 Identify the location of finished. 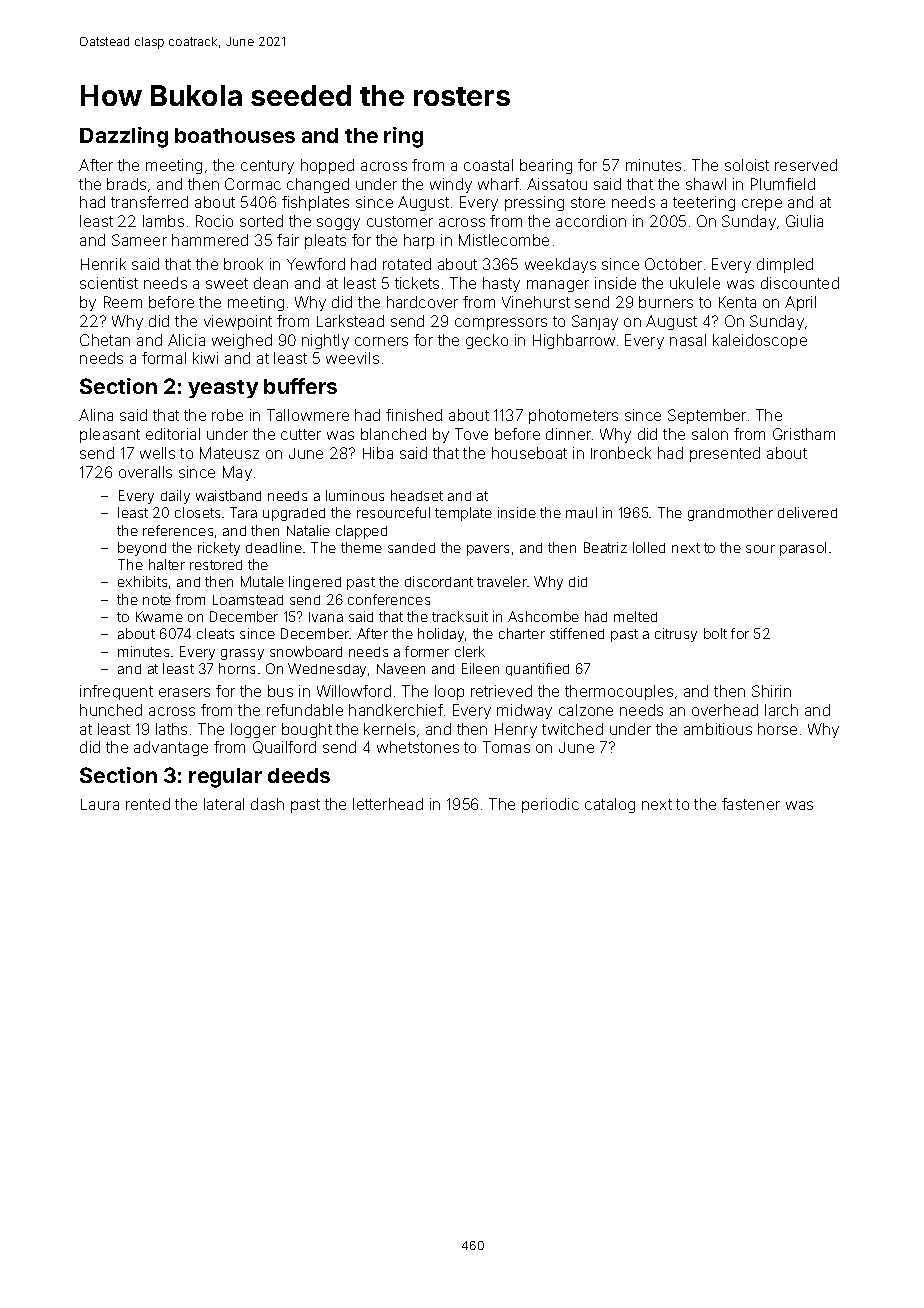
(414, 415).
